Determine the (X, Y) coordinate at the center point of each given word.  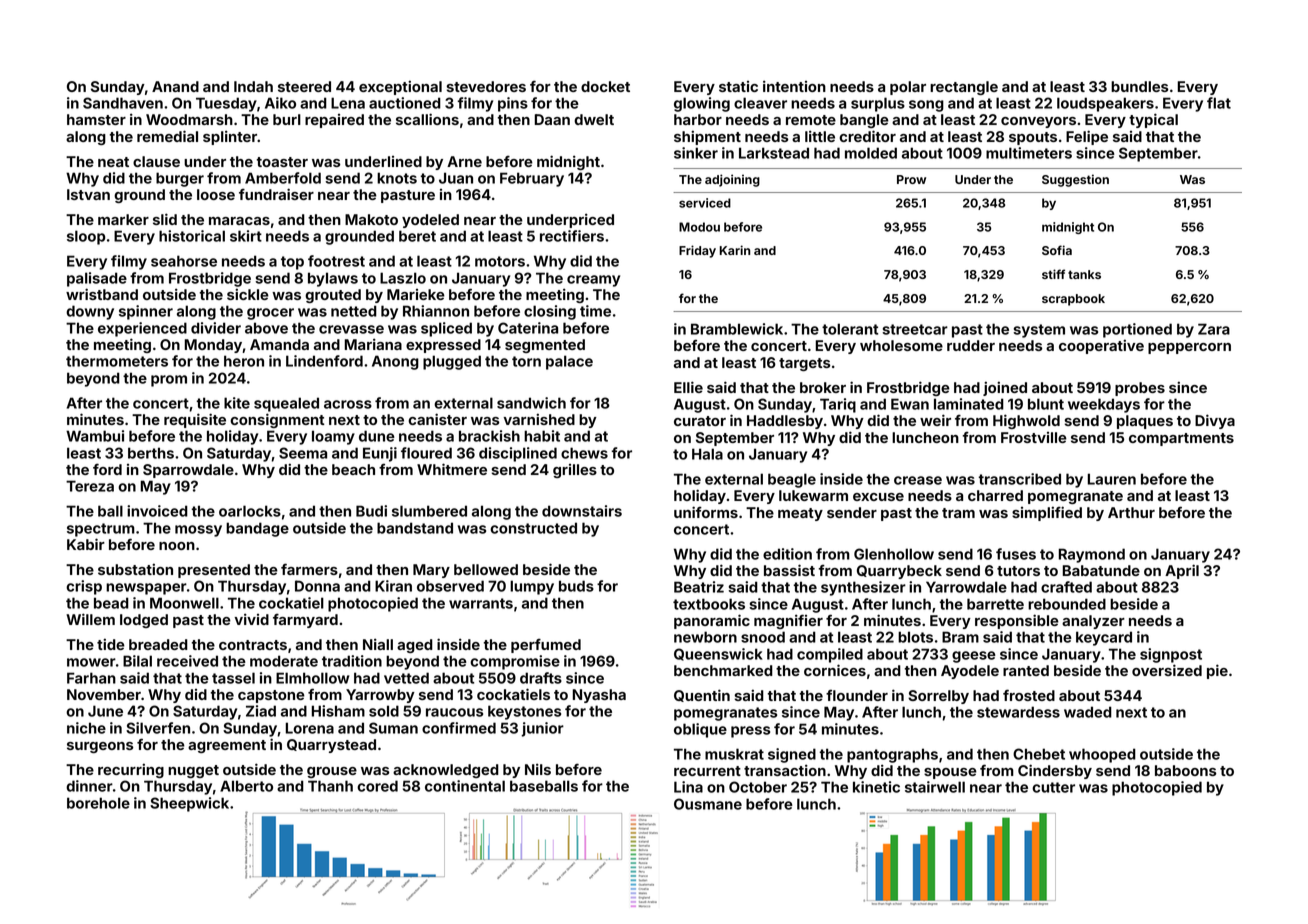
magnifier (788, 621)
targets (805, 364)
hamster (96, 119)
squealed (286, 404)
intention (794, 86)
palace (569, 362)
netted (354, 311)
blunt (1046, 404)
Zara (1214, 329)
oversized (1167, 670)
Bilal (137, 661)
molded (871, 153)
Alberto (246, 786)
